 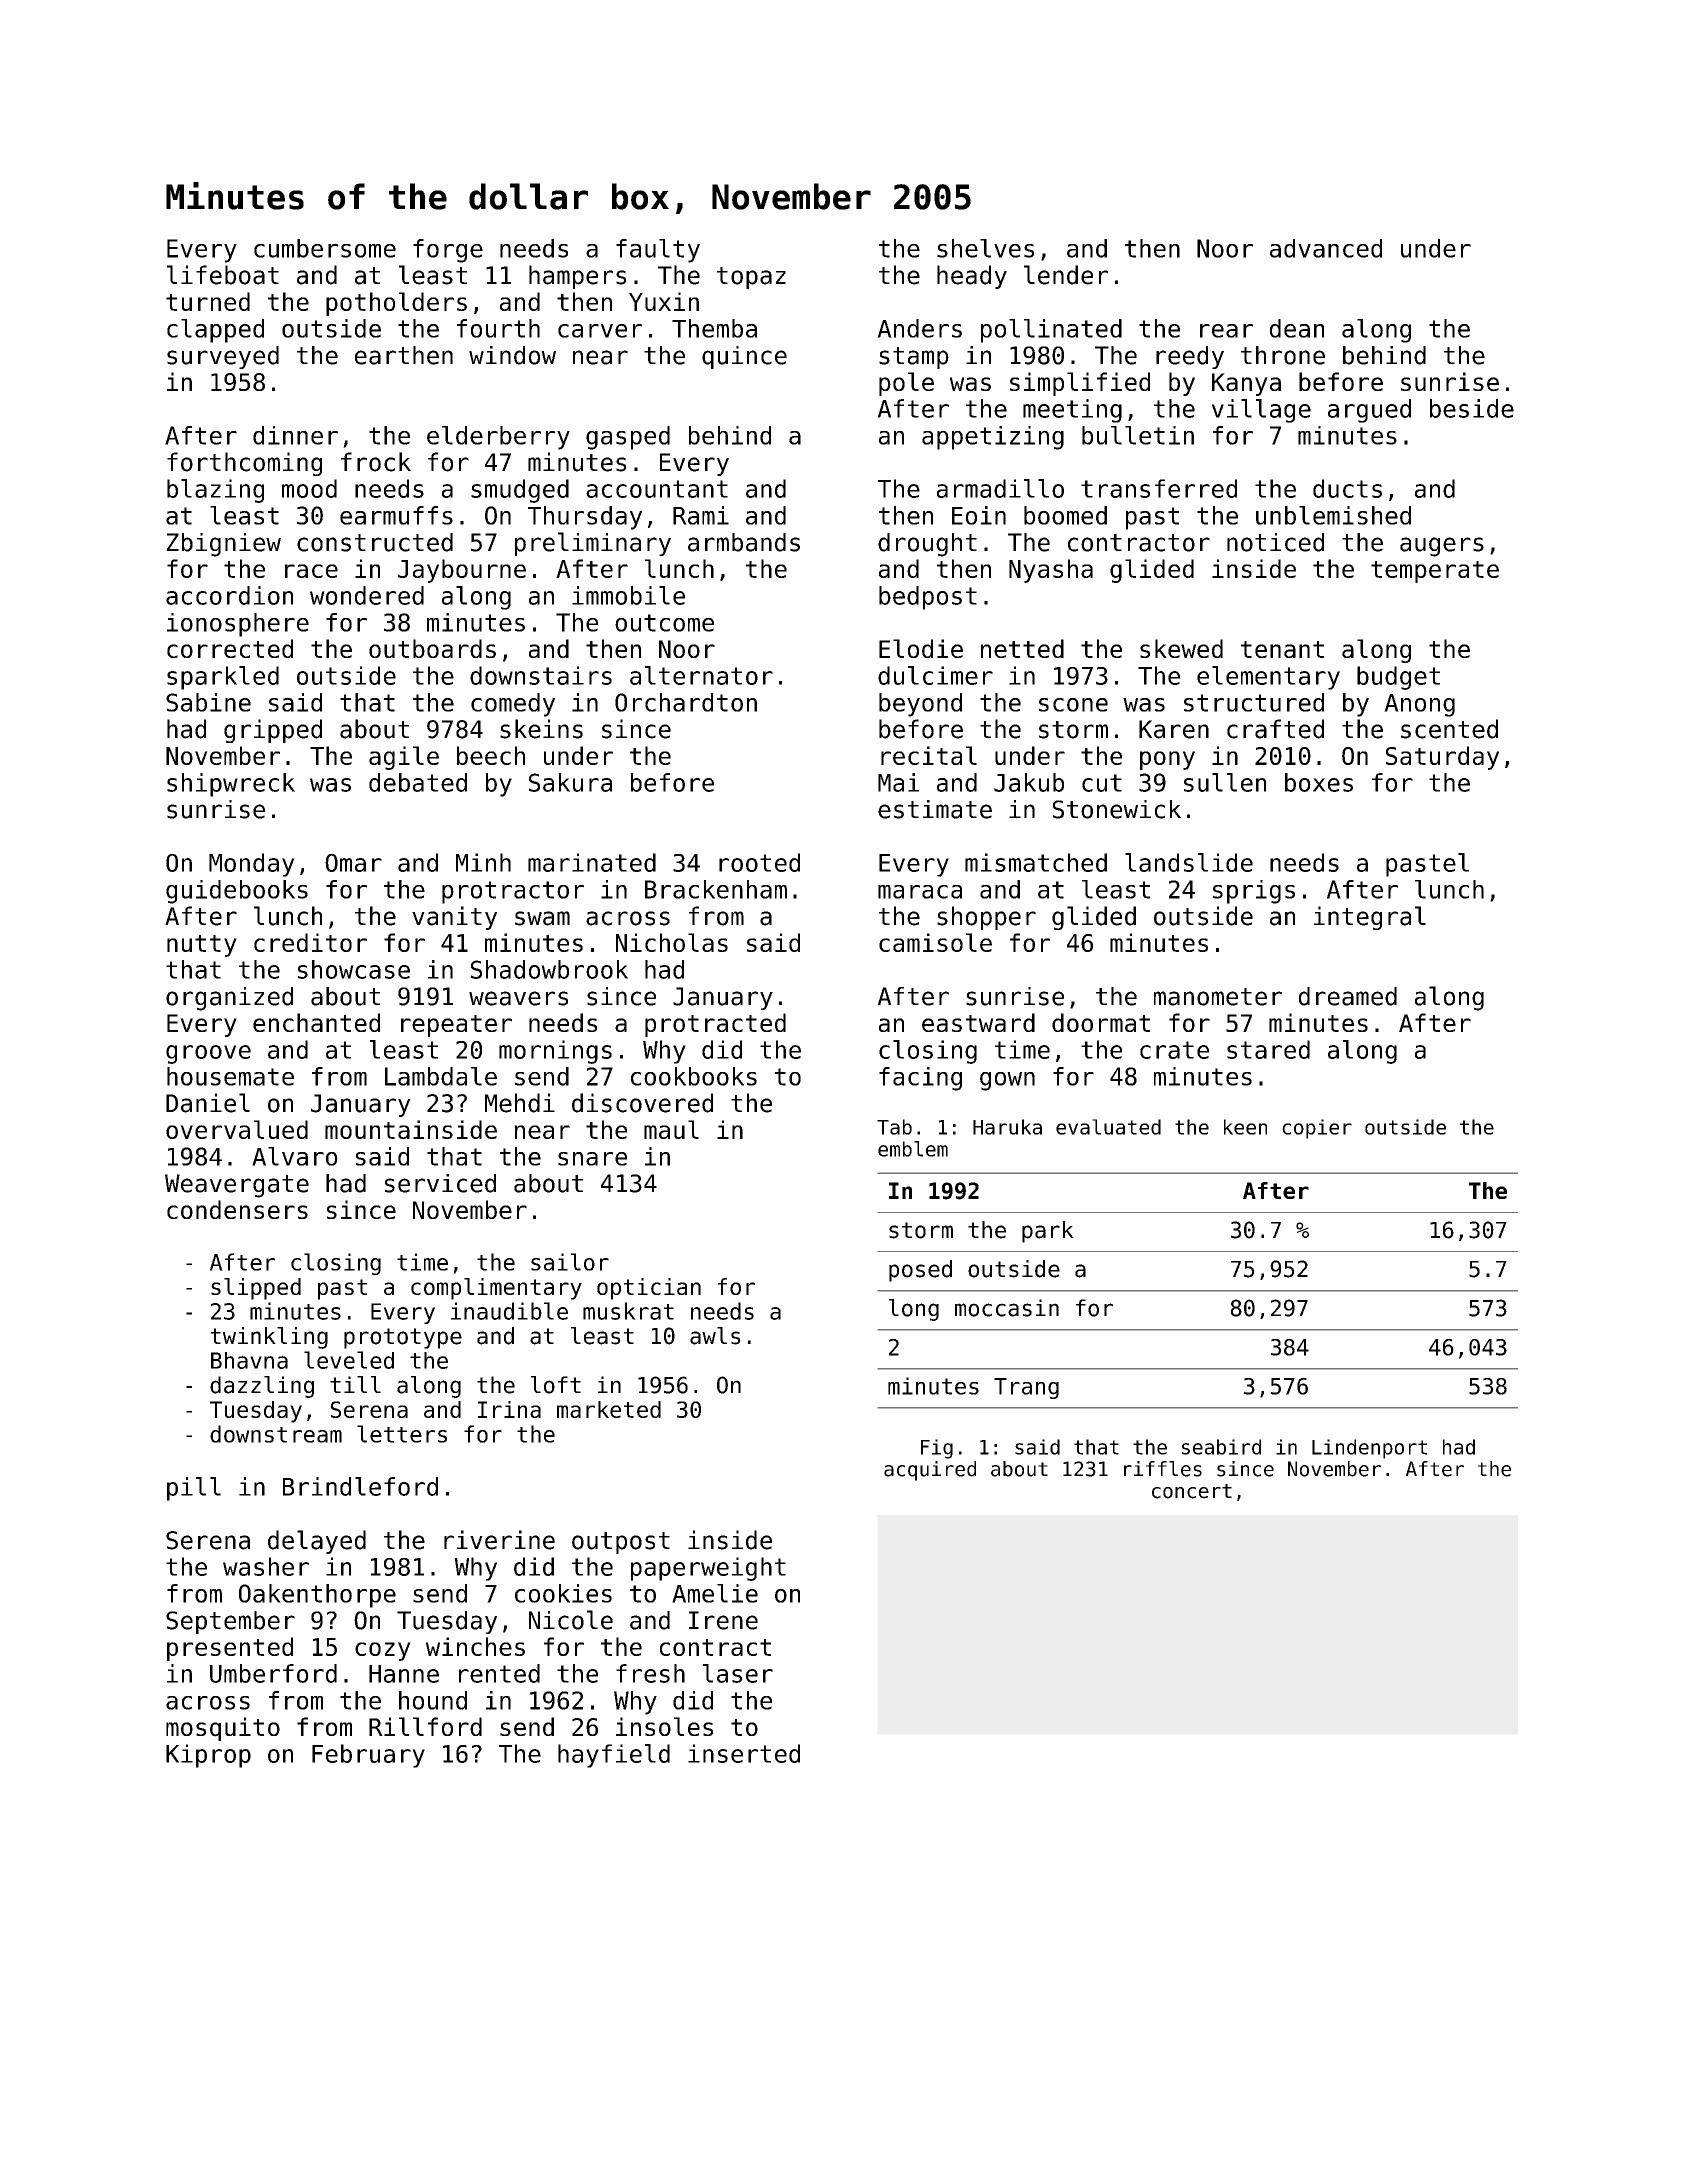 I want to click on Minh, so click(x=483, y=862).
